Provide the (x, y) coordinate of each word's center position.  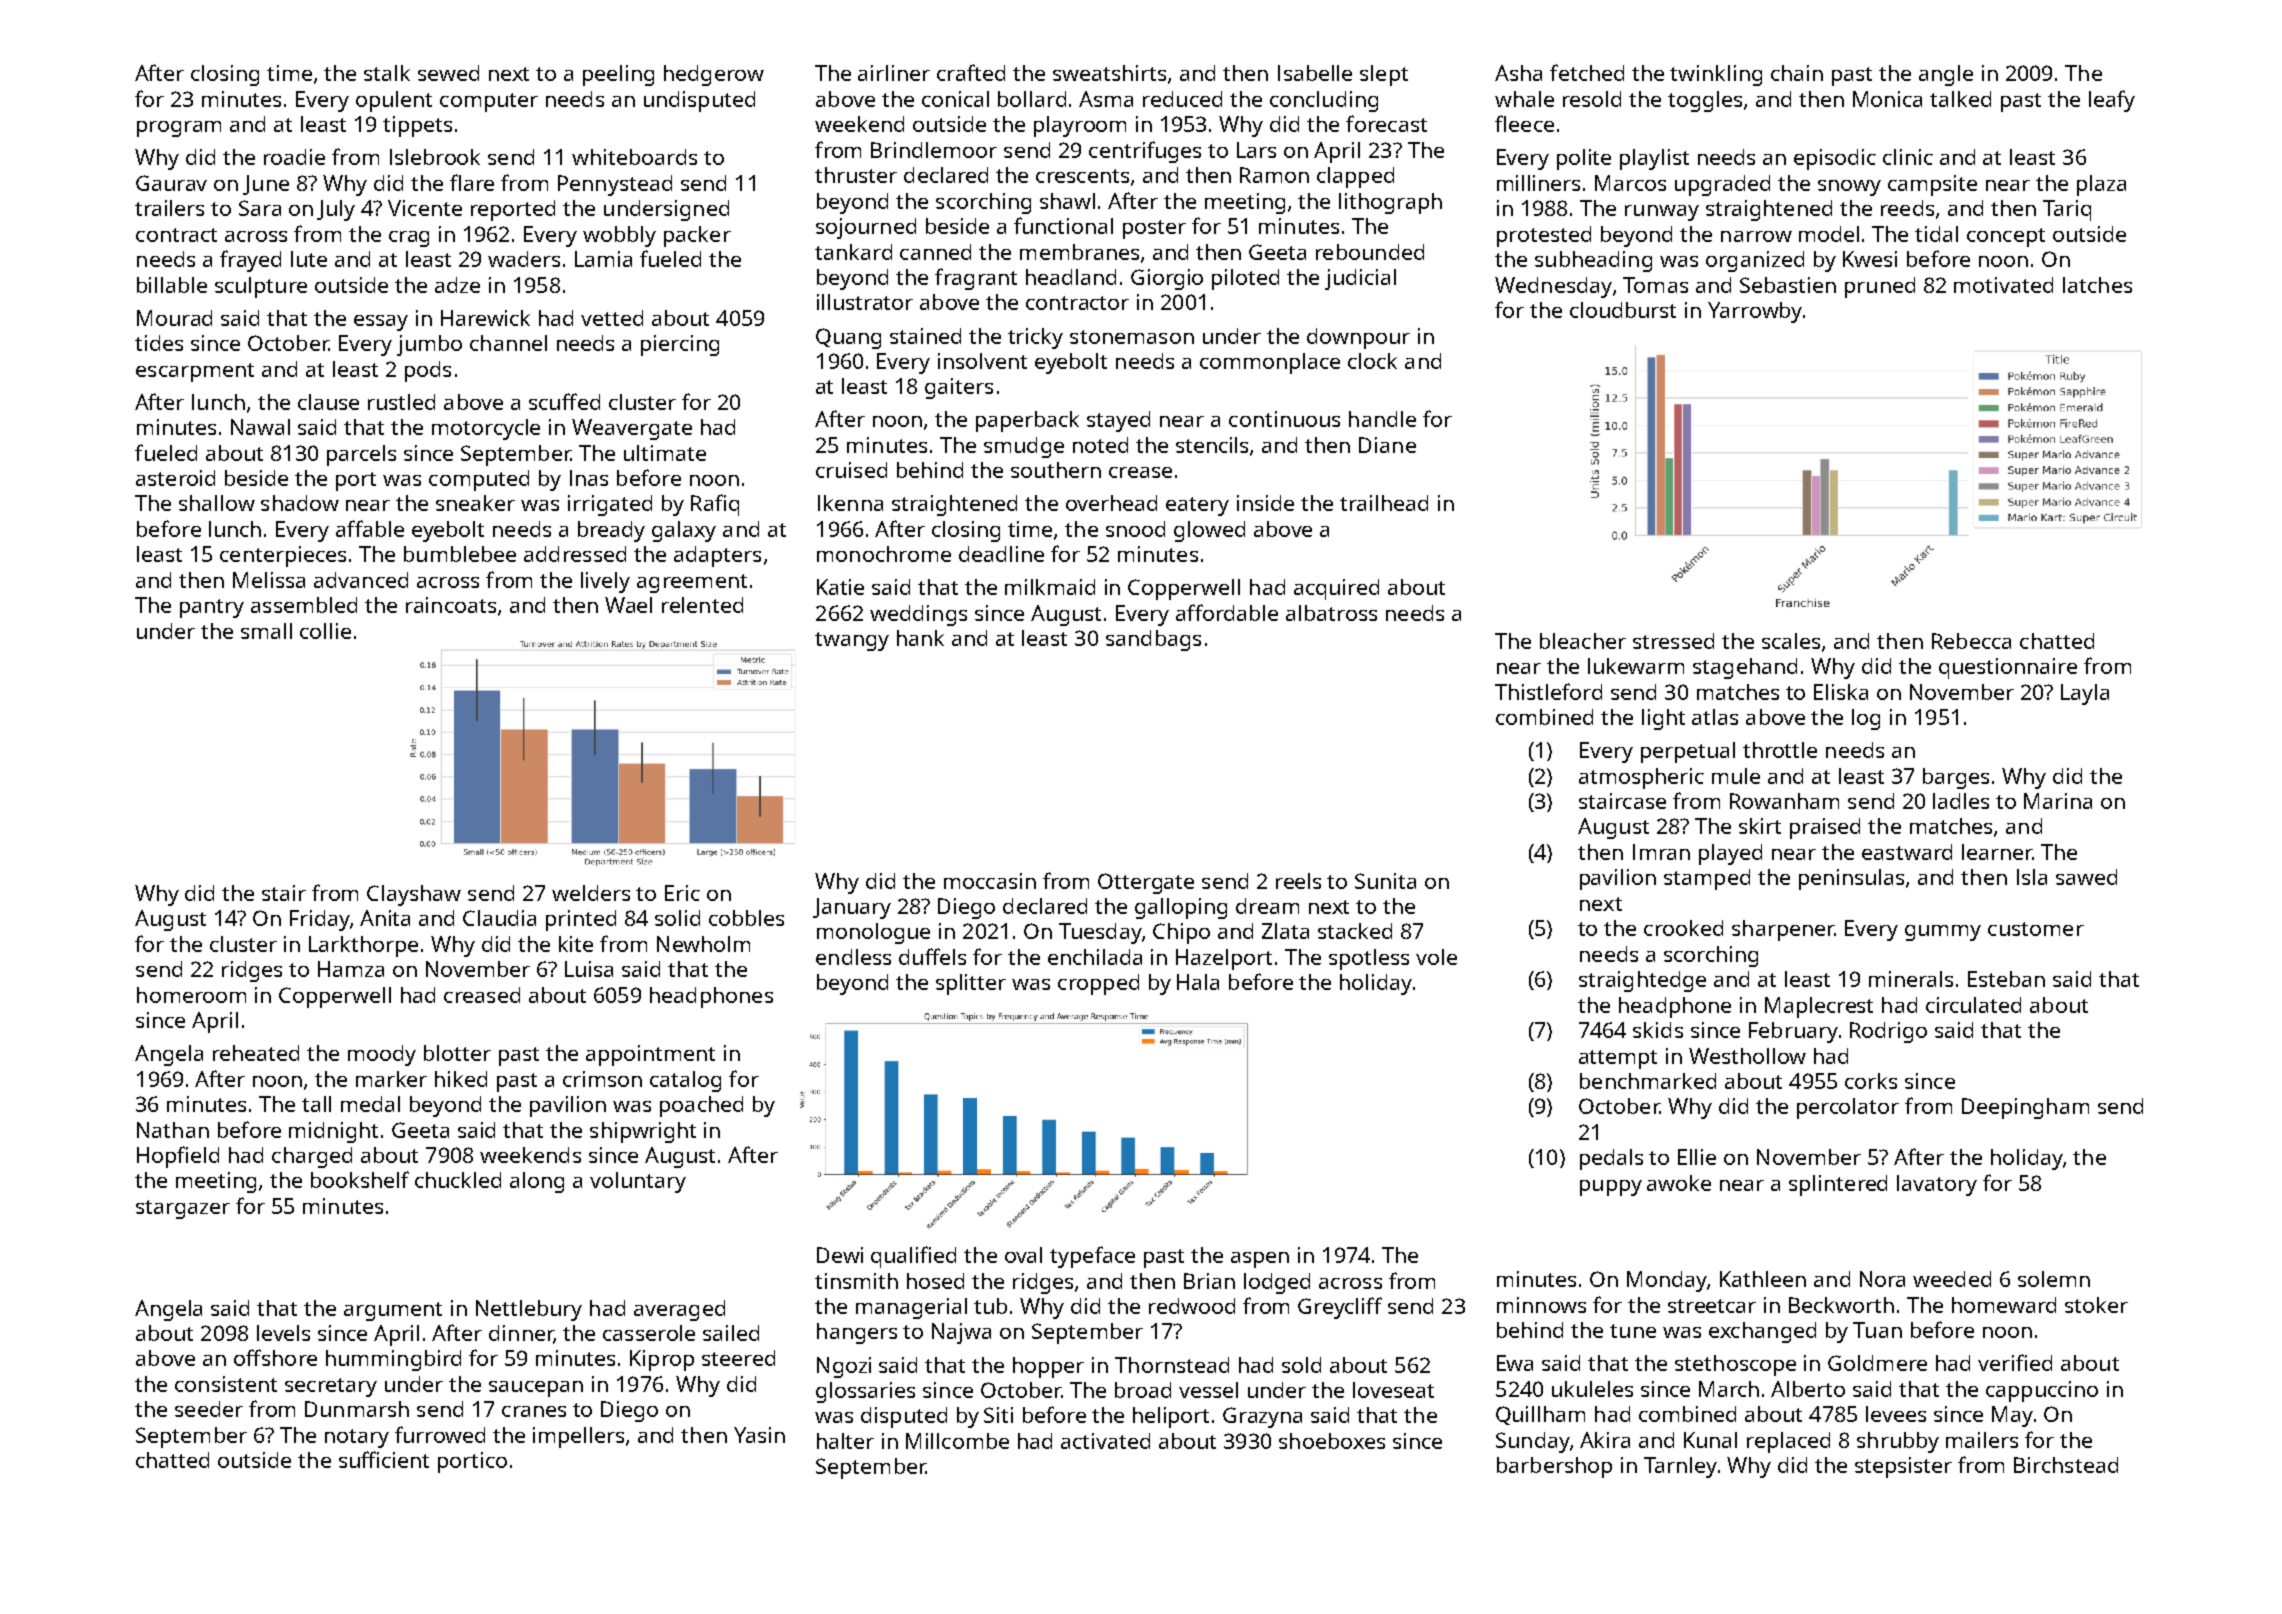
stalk (387, 73)
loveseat (1393, 1390)
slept (1384, 75)
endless (853, 957)
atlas (1715, 717)
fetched (1587, 72)
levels (283, 1333)
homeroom (191, 995)
